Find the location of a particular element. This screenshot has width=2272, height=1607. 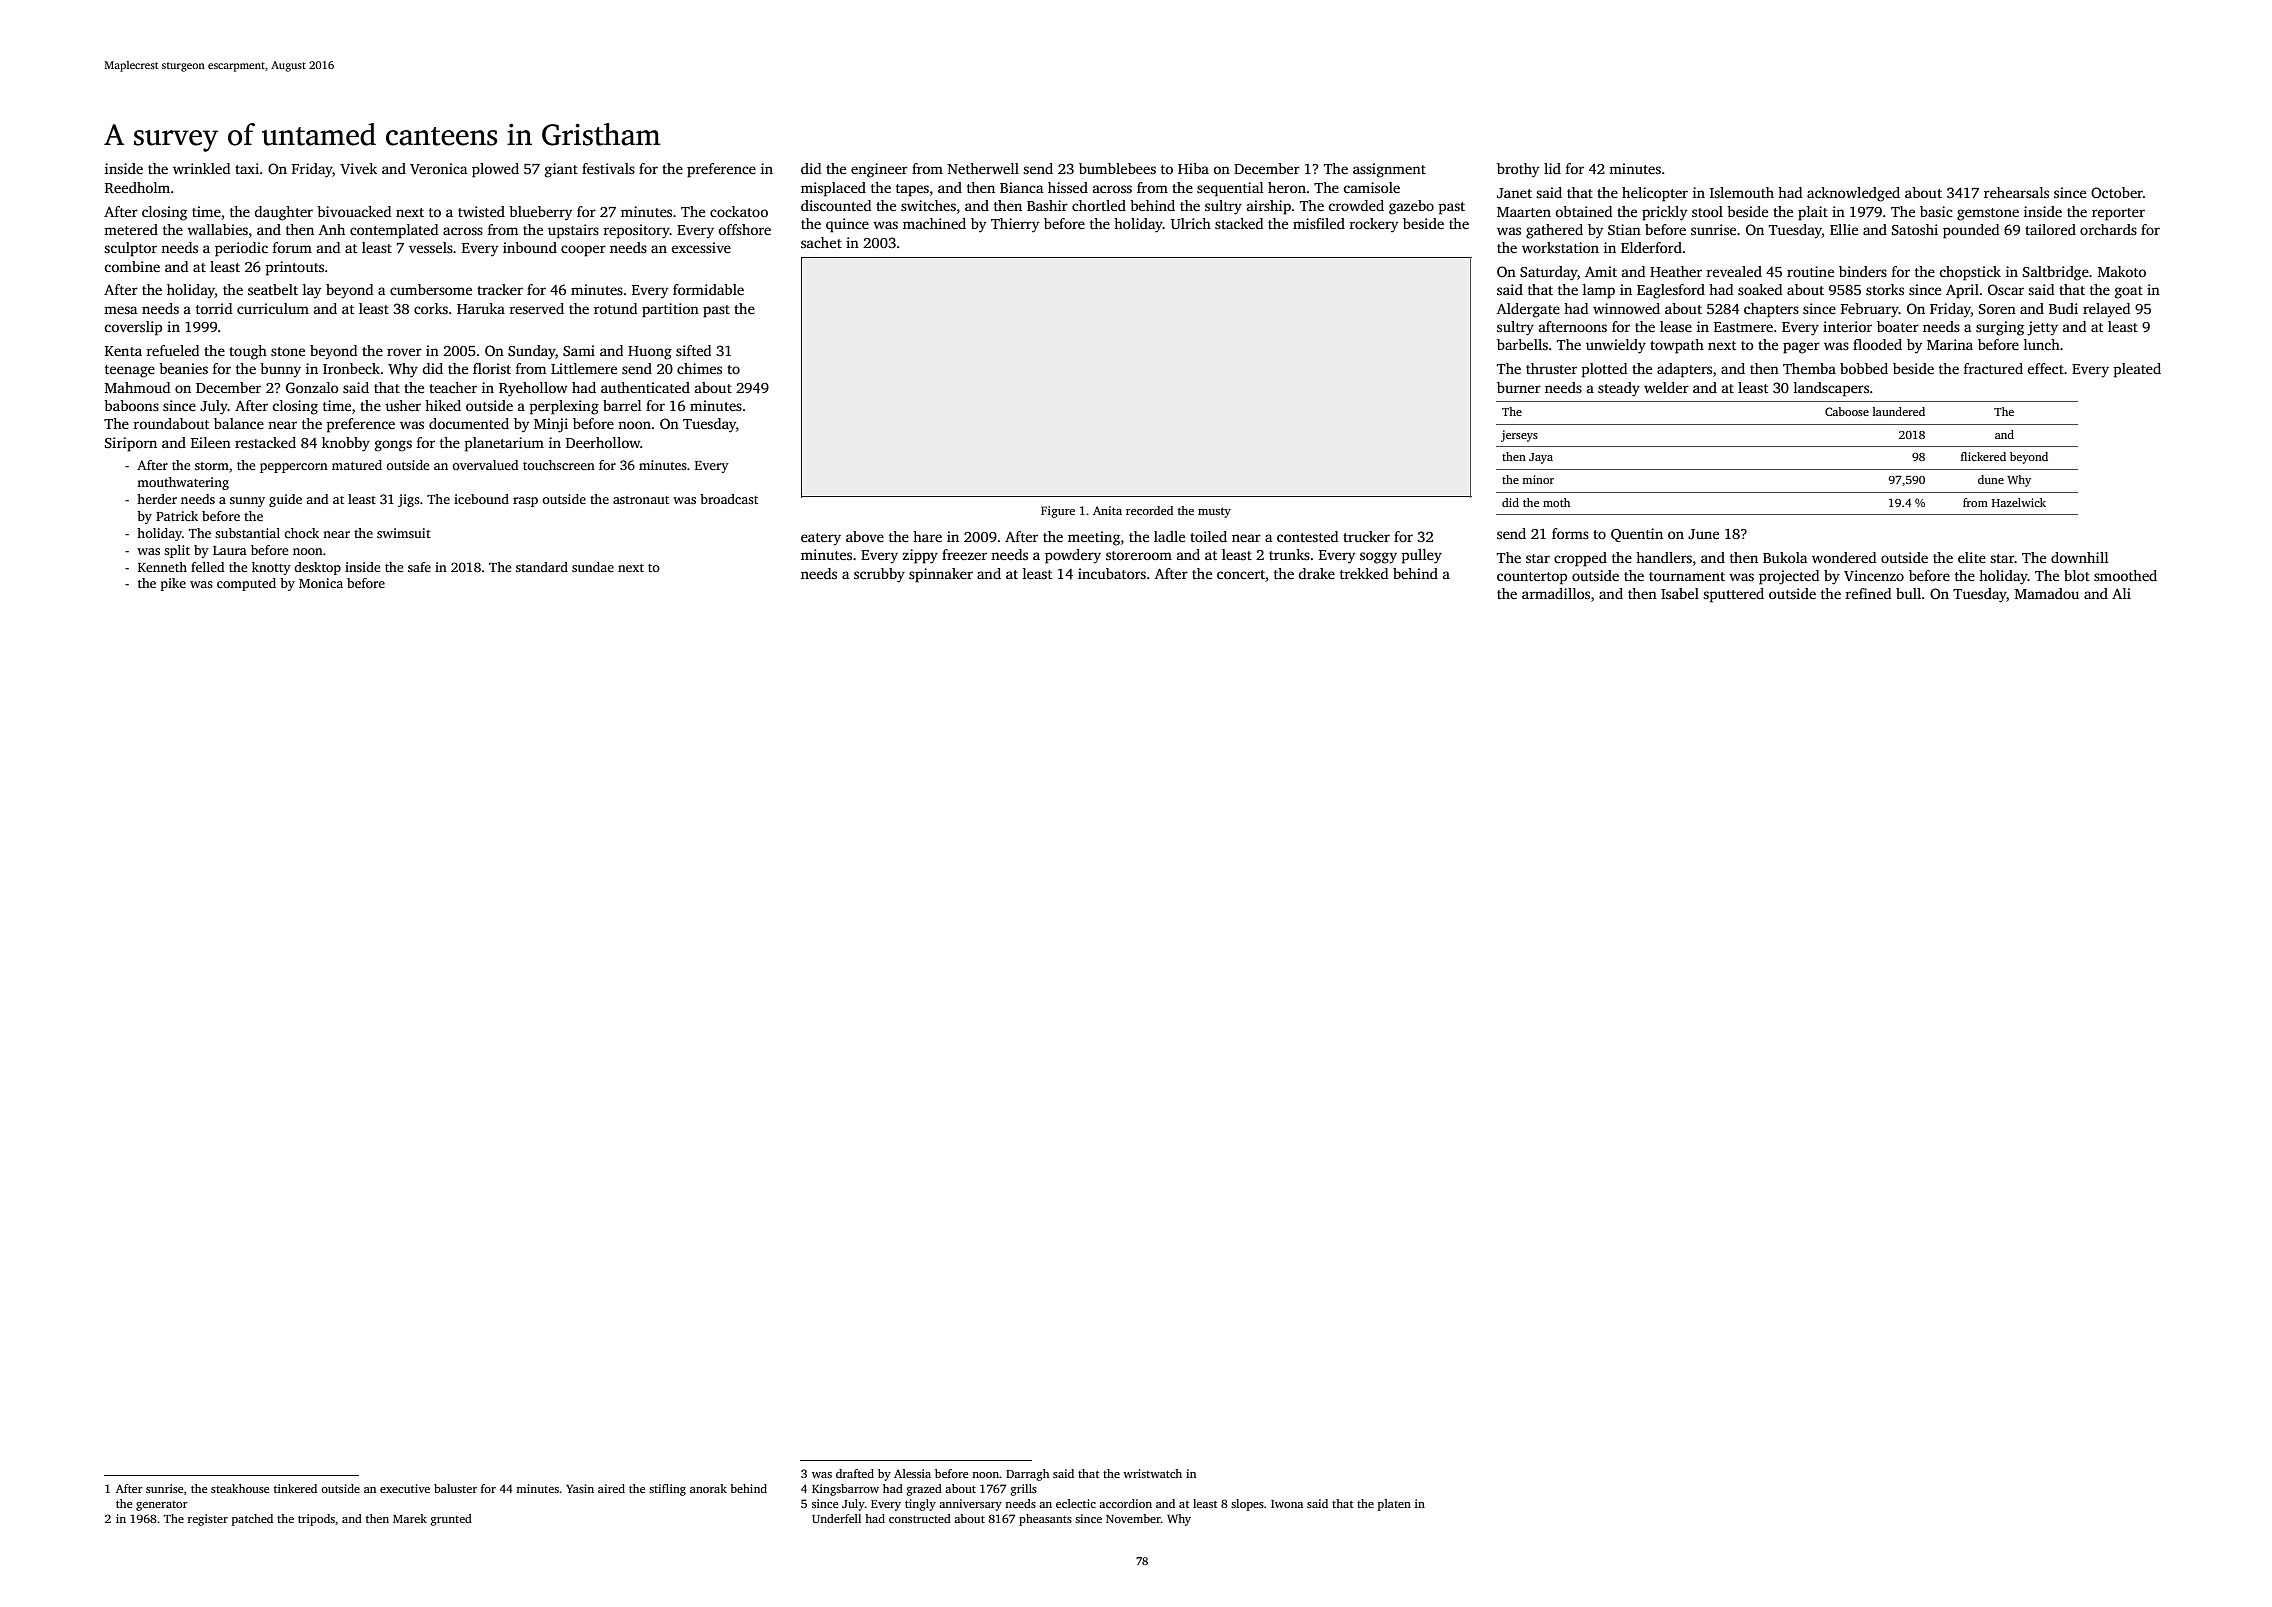

sputtered is located at coordinates (1733, 595).
